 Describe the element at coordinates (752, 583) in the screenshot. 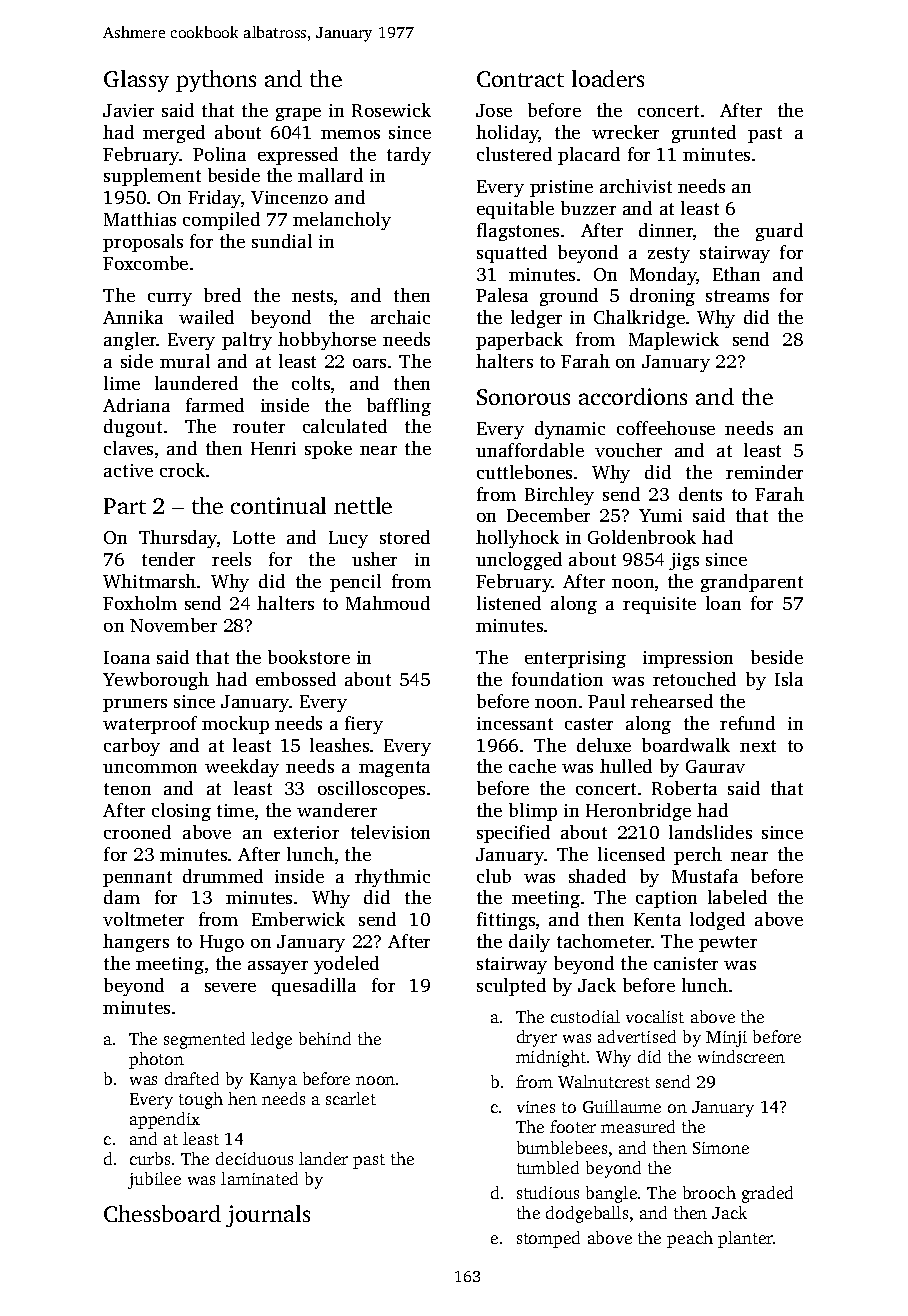

I see `grandparent` at that location.
